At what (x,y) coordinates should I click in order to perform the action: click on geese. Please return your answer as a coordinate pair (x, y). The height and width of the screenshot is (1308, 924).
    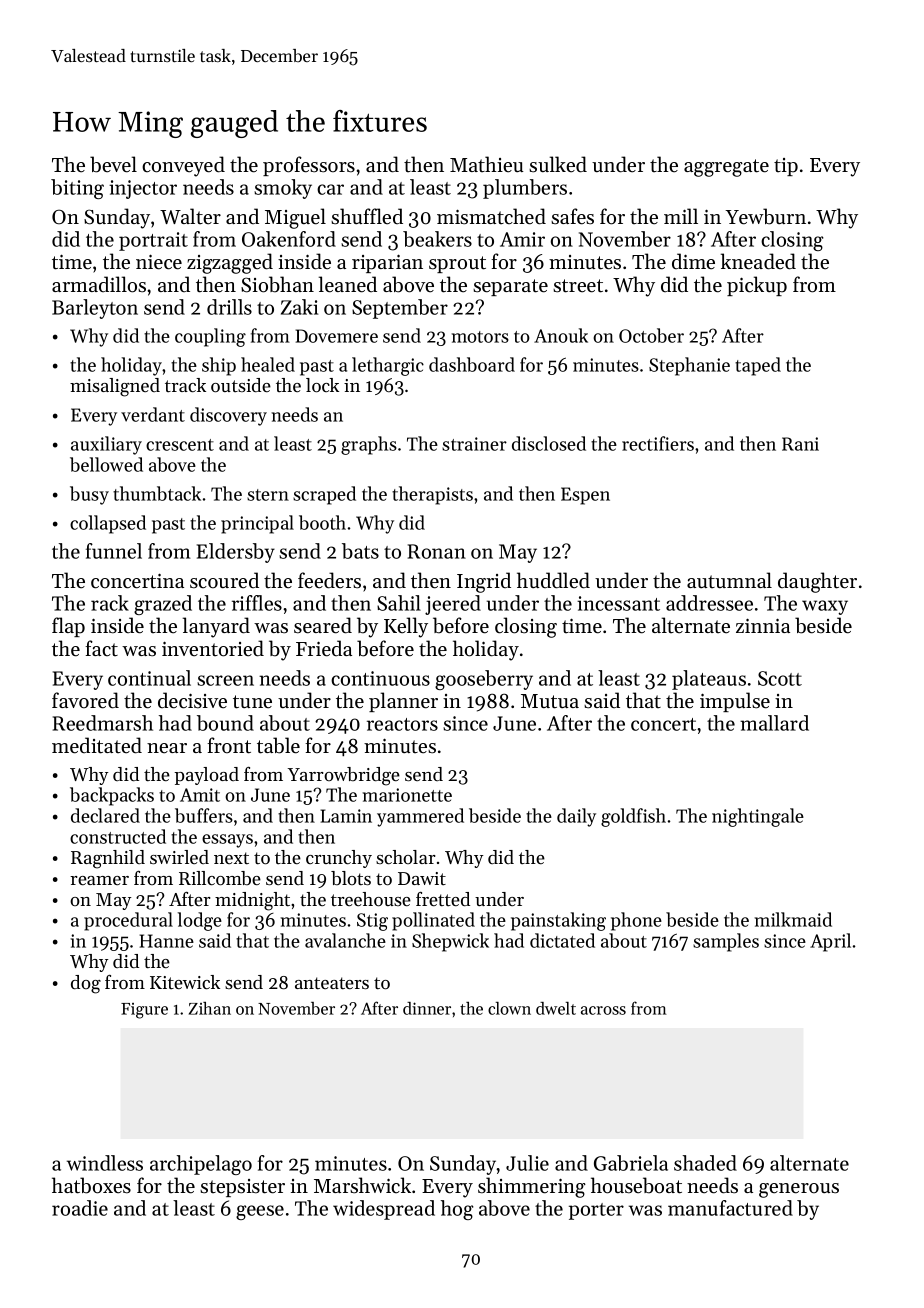
    Looking at the image, I should click on (260, 1212).
